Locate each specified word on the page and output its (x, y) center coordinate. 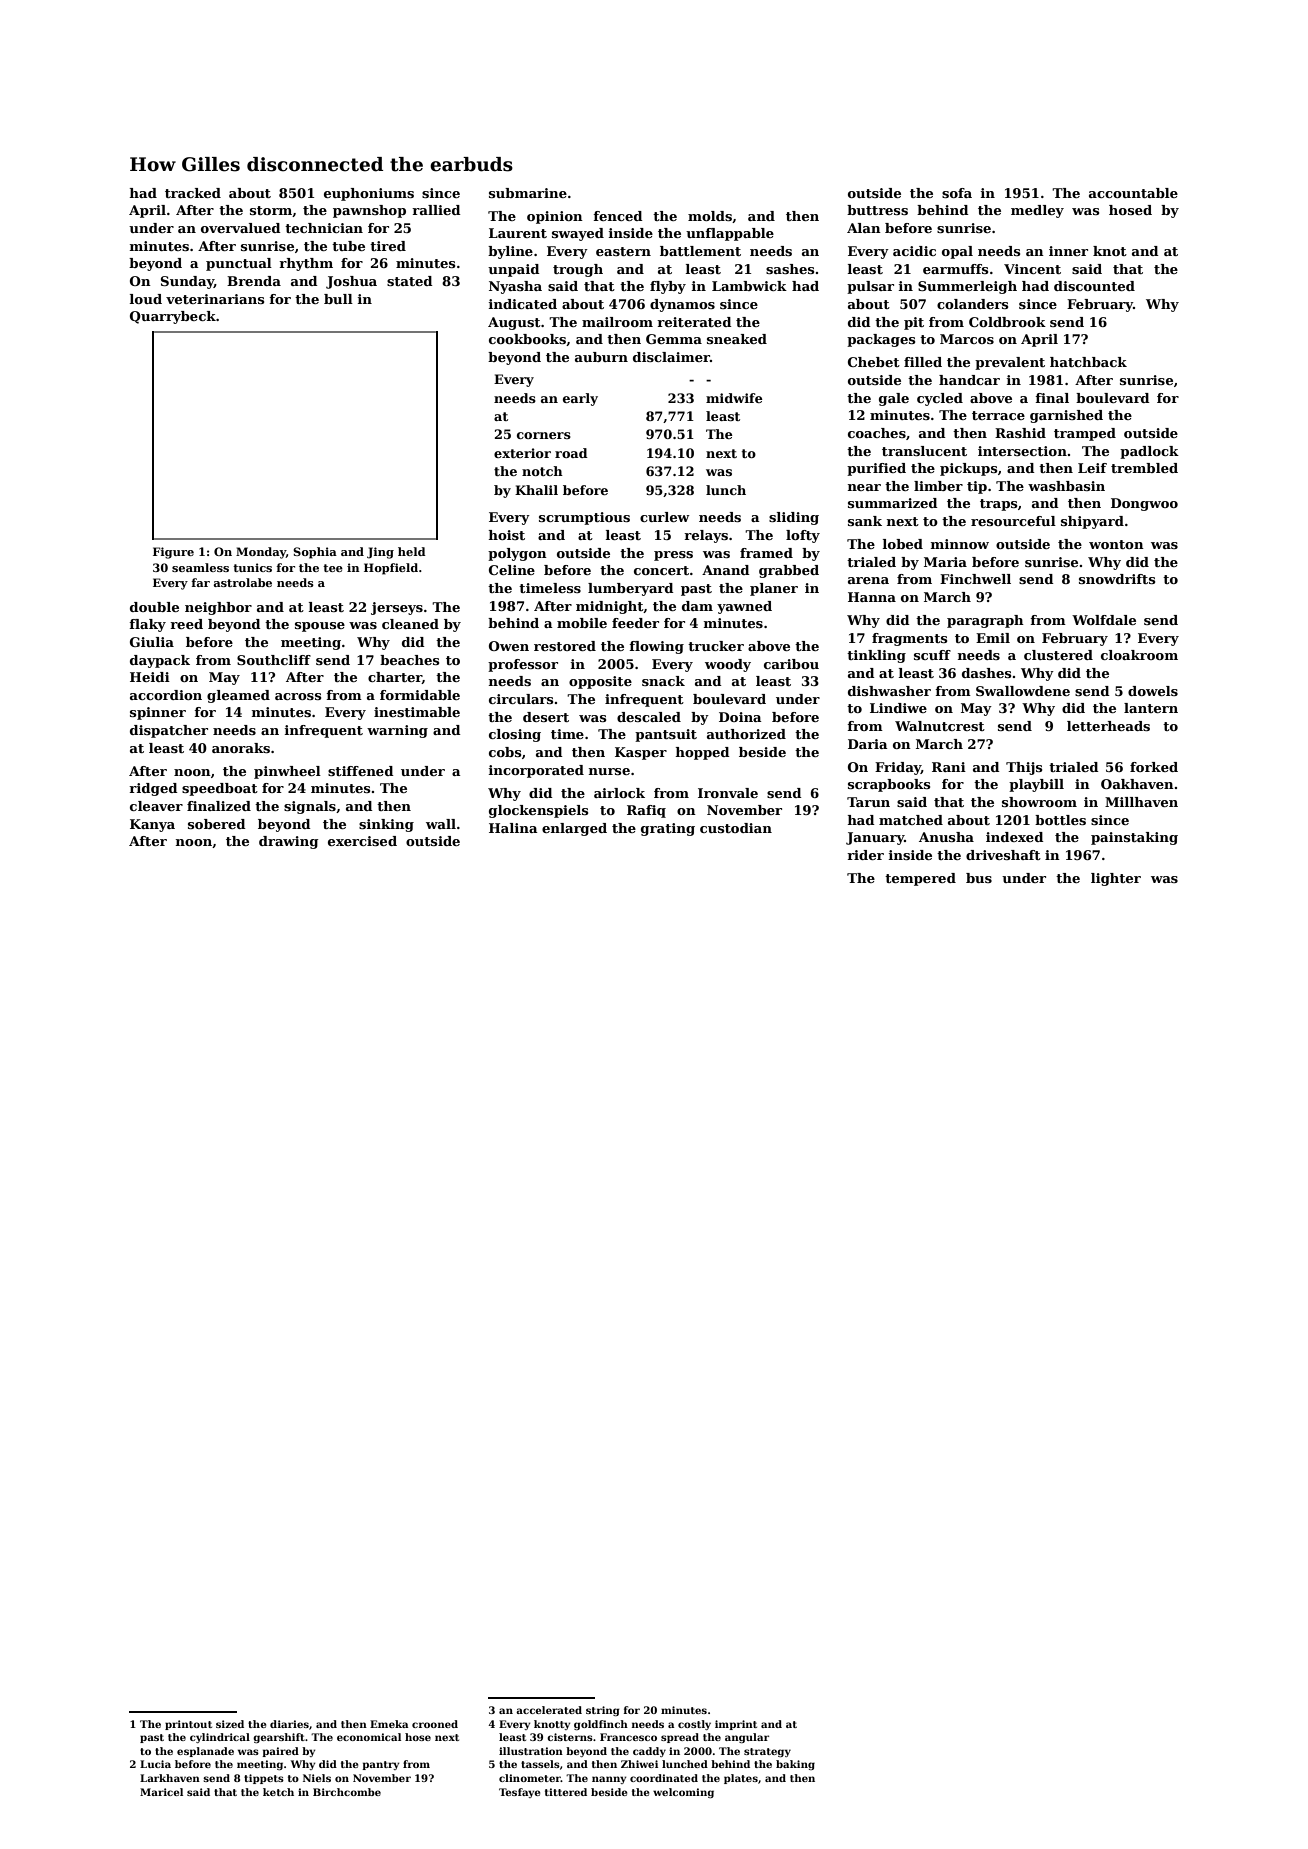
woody (728, 665)
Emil (993, 638)
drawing (289, 842)
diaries (289, 1724)
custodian (736, 828)
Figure (173, 553)
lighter (1116, 879)
